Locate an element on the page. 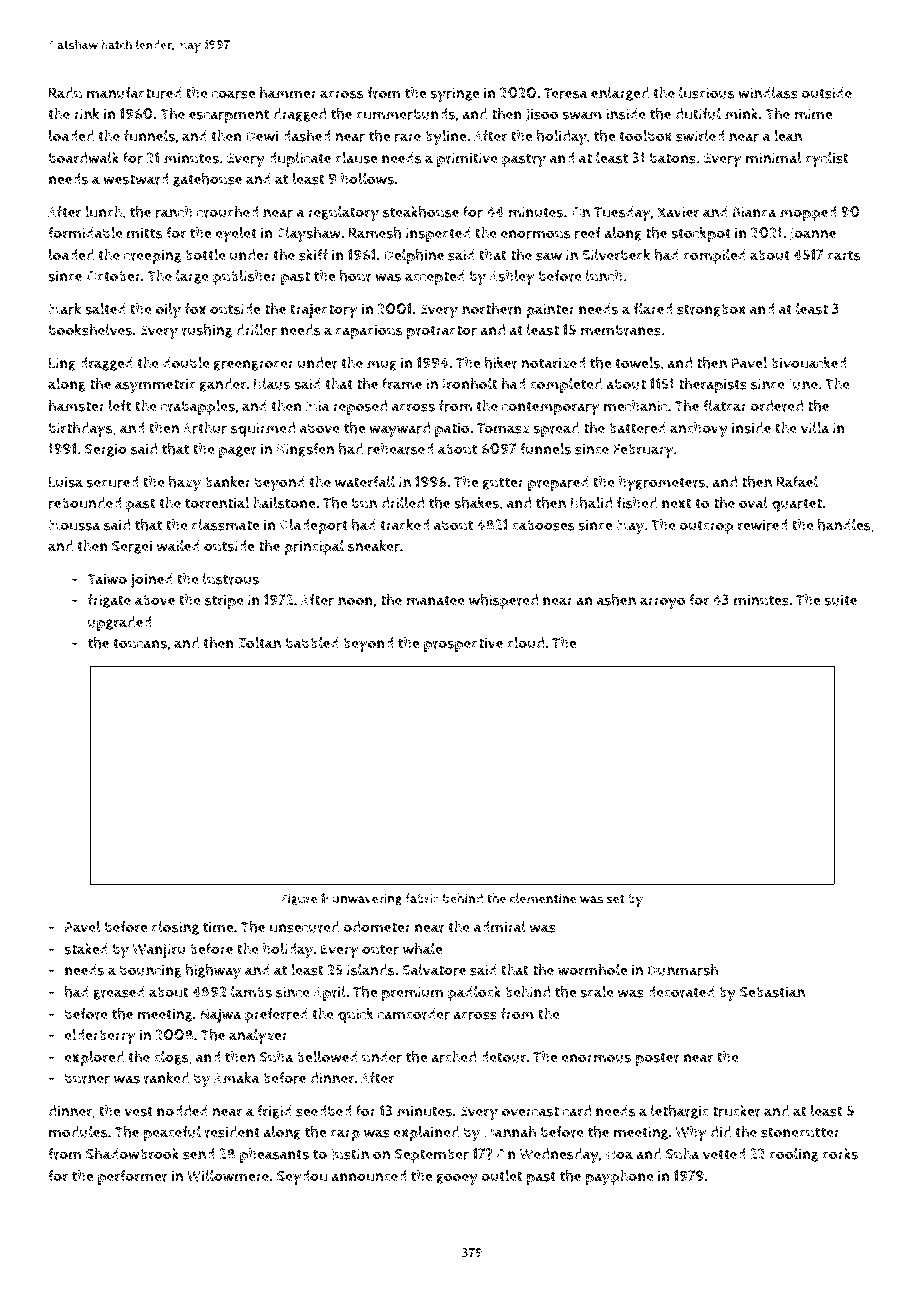 The width and height of the document is (924, 1308). windlass is located at coordinates (768, 93).
